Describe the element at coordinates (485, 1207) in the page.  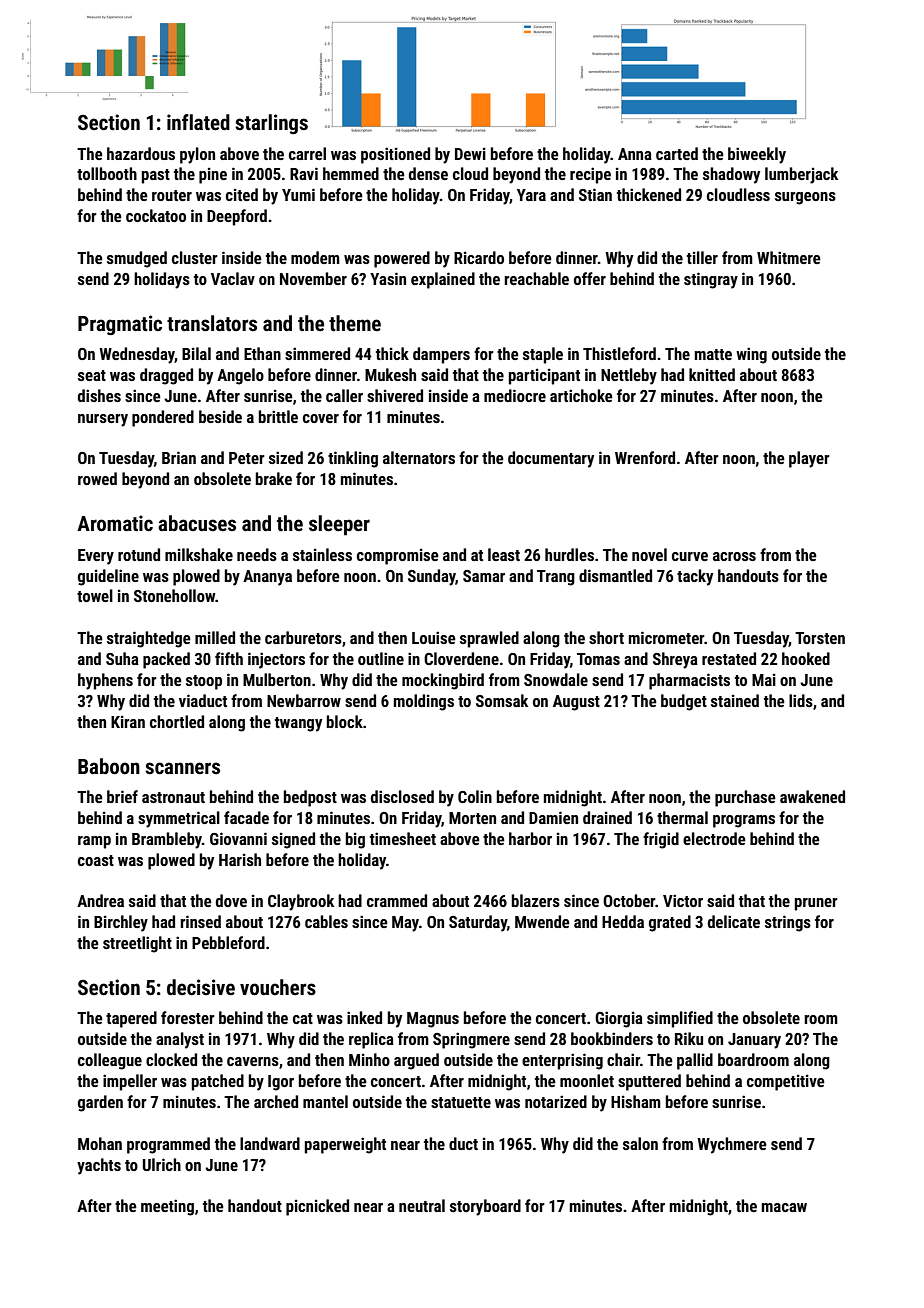
I see `storyboard` at that location.
